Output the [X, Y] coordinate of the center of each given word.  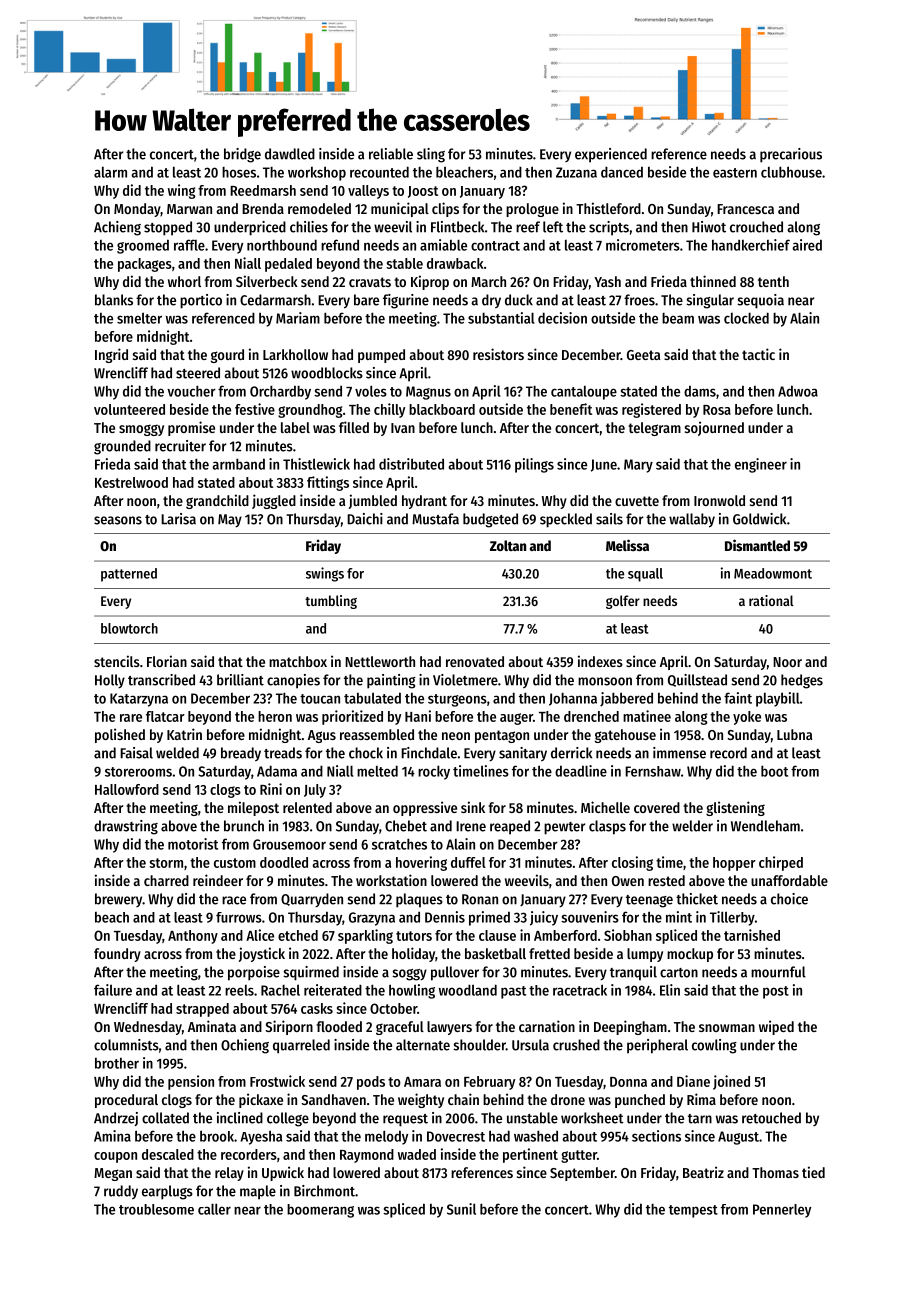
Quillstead [697, 680]
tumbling [331, 602]
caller [214, 1209]
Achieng [117, 228]
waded [417, 1154]
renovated [475, 661]
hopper [734, 864]
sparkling [365, 936]
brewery [118, 900]
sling [431, 155]
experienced [611, 155]
